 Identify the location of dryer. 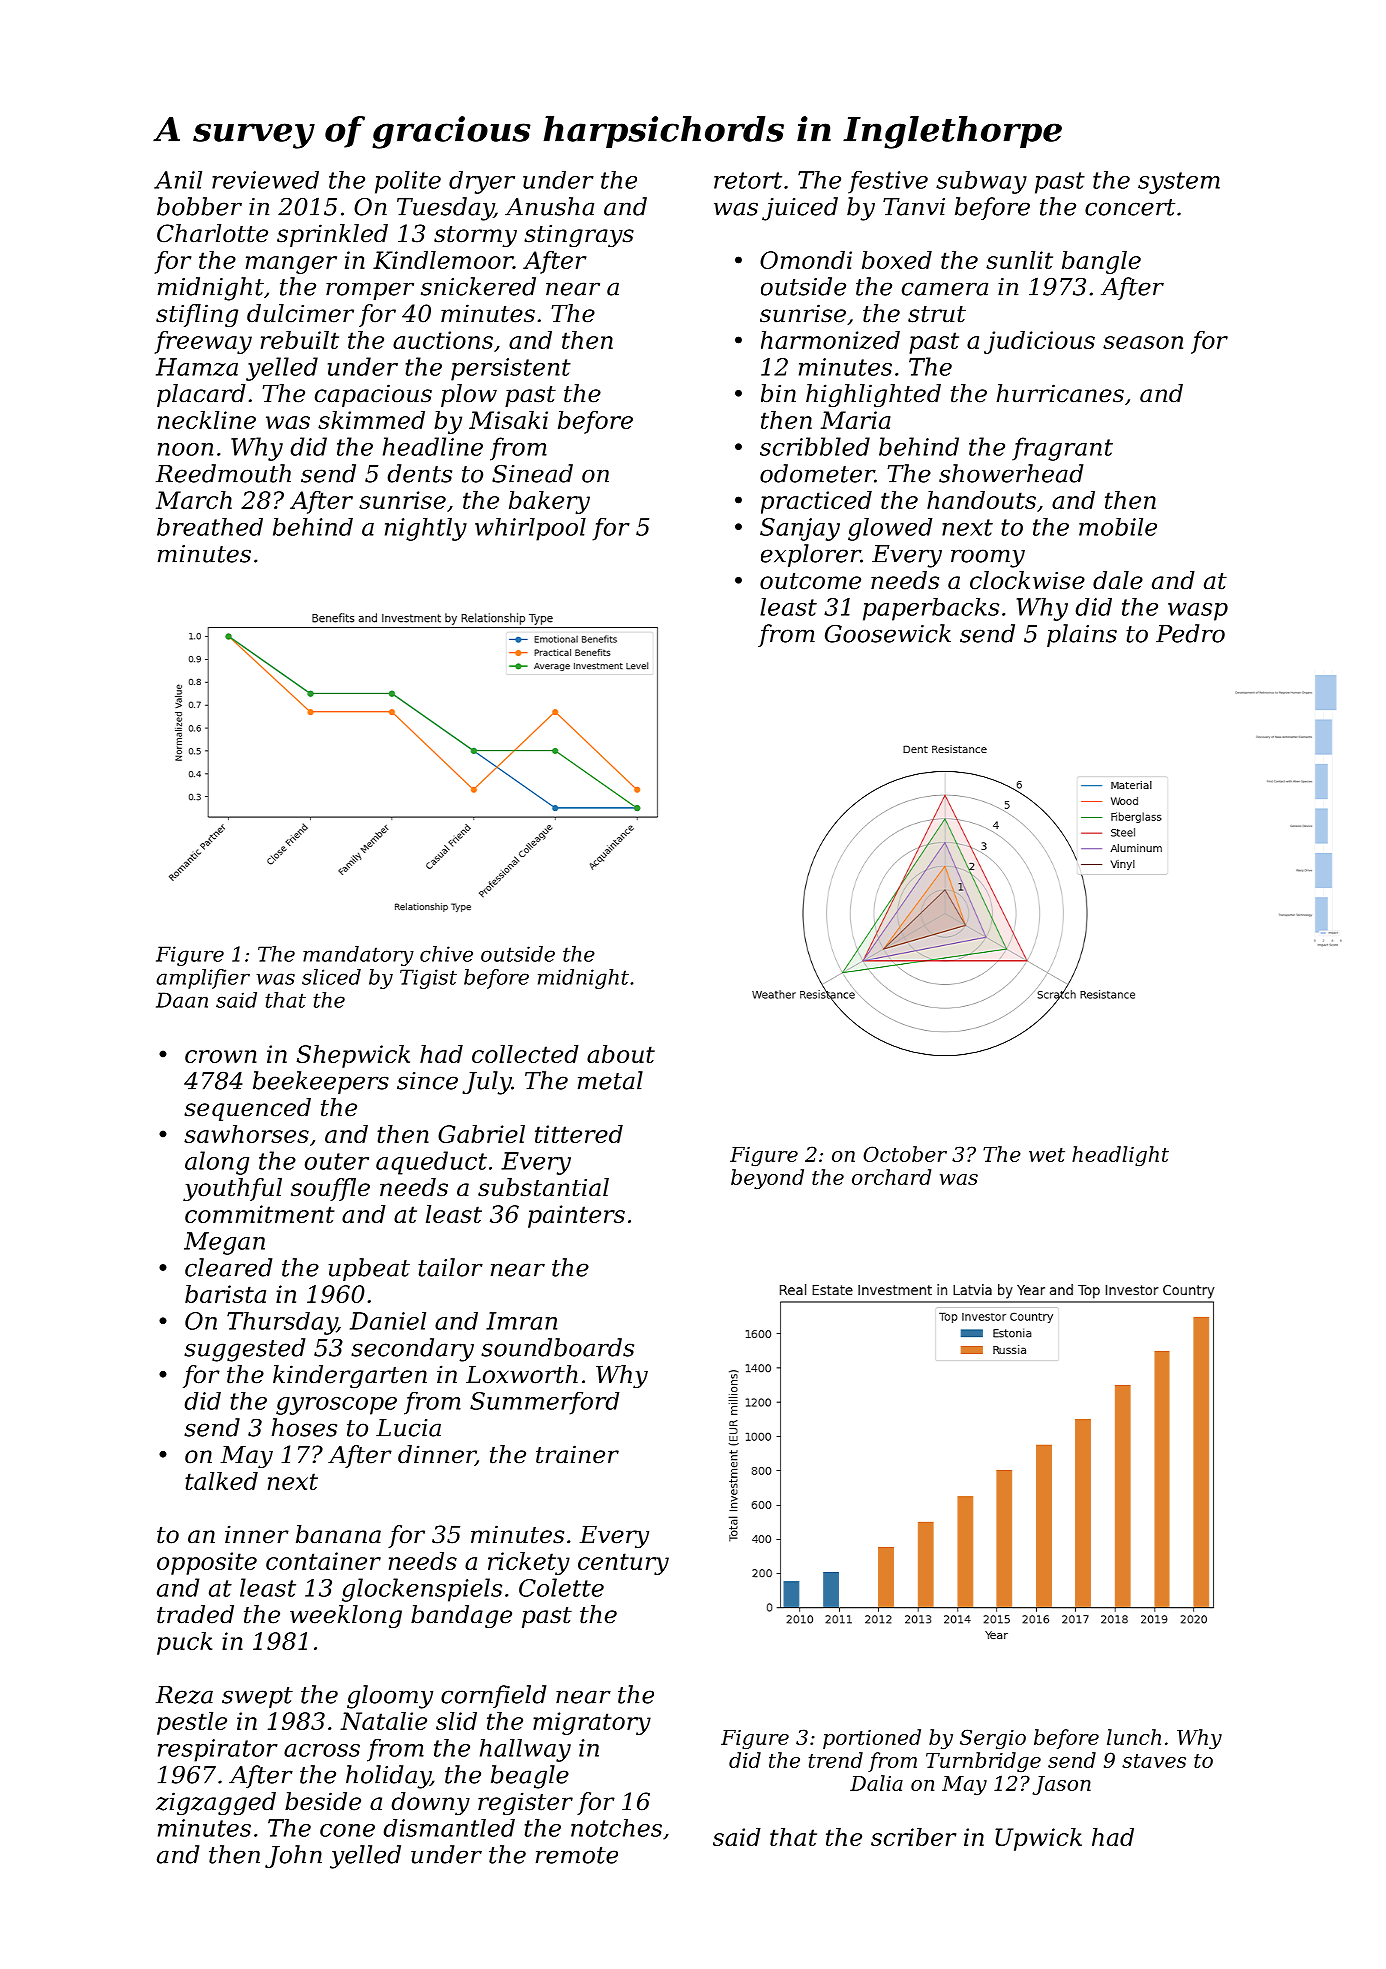
(482, 182).
